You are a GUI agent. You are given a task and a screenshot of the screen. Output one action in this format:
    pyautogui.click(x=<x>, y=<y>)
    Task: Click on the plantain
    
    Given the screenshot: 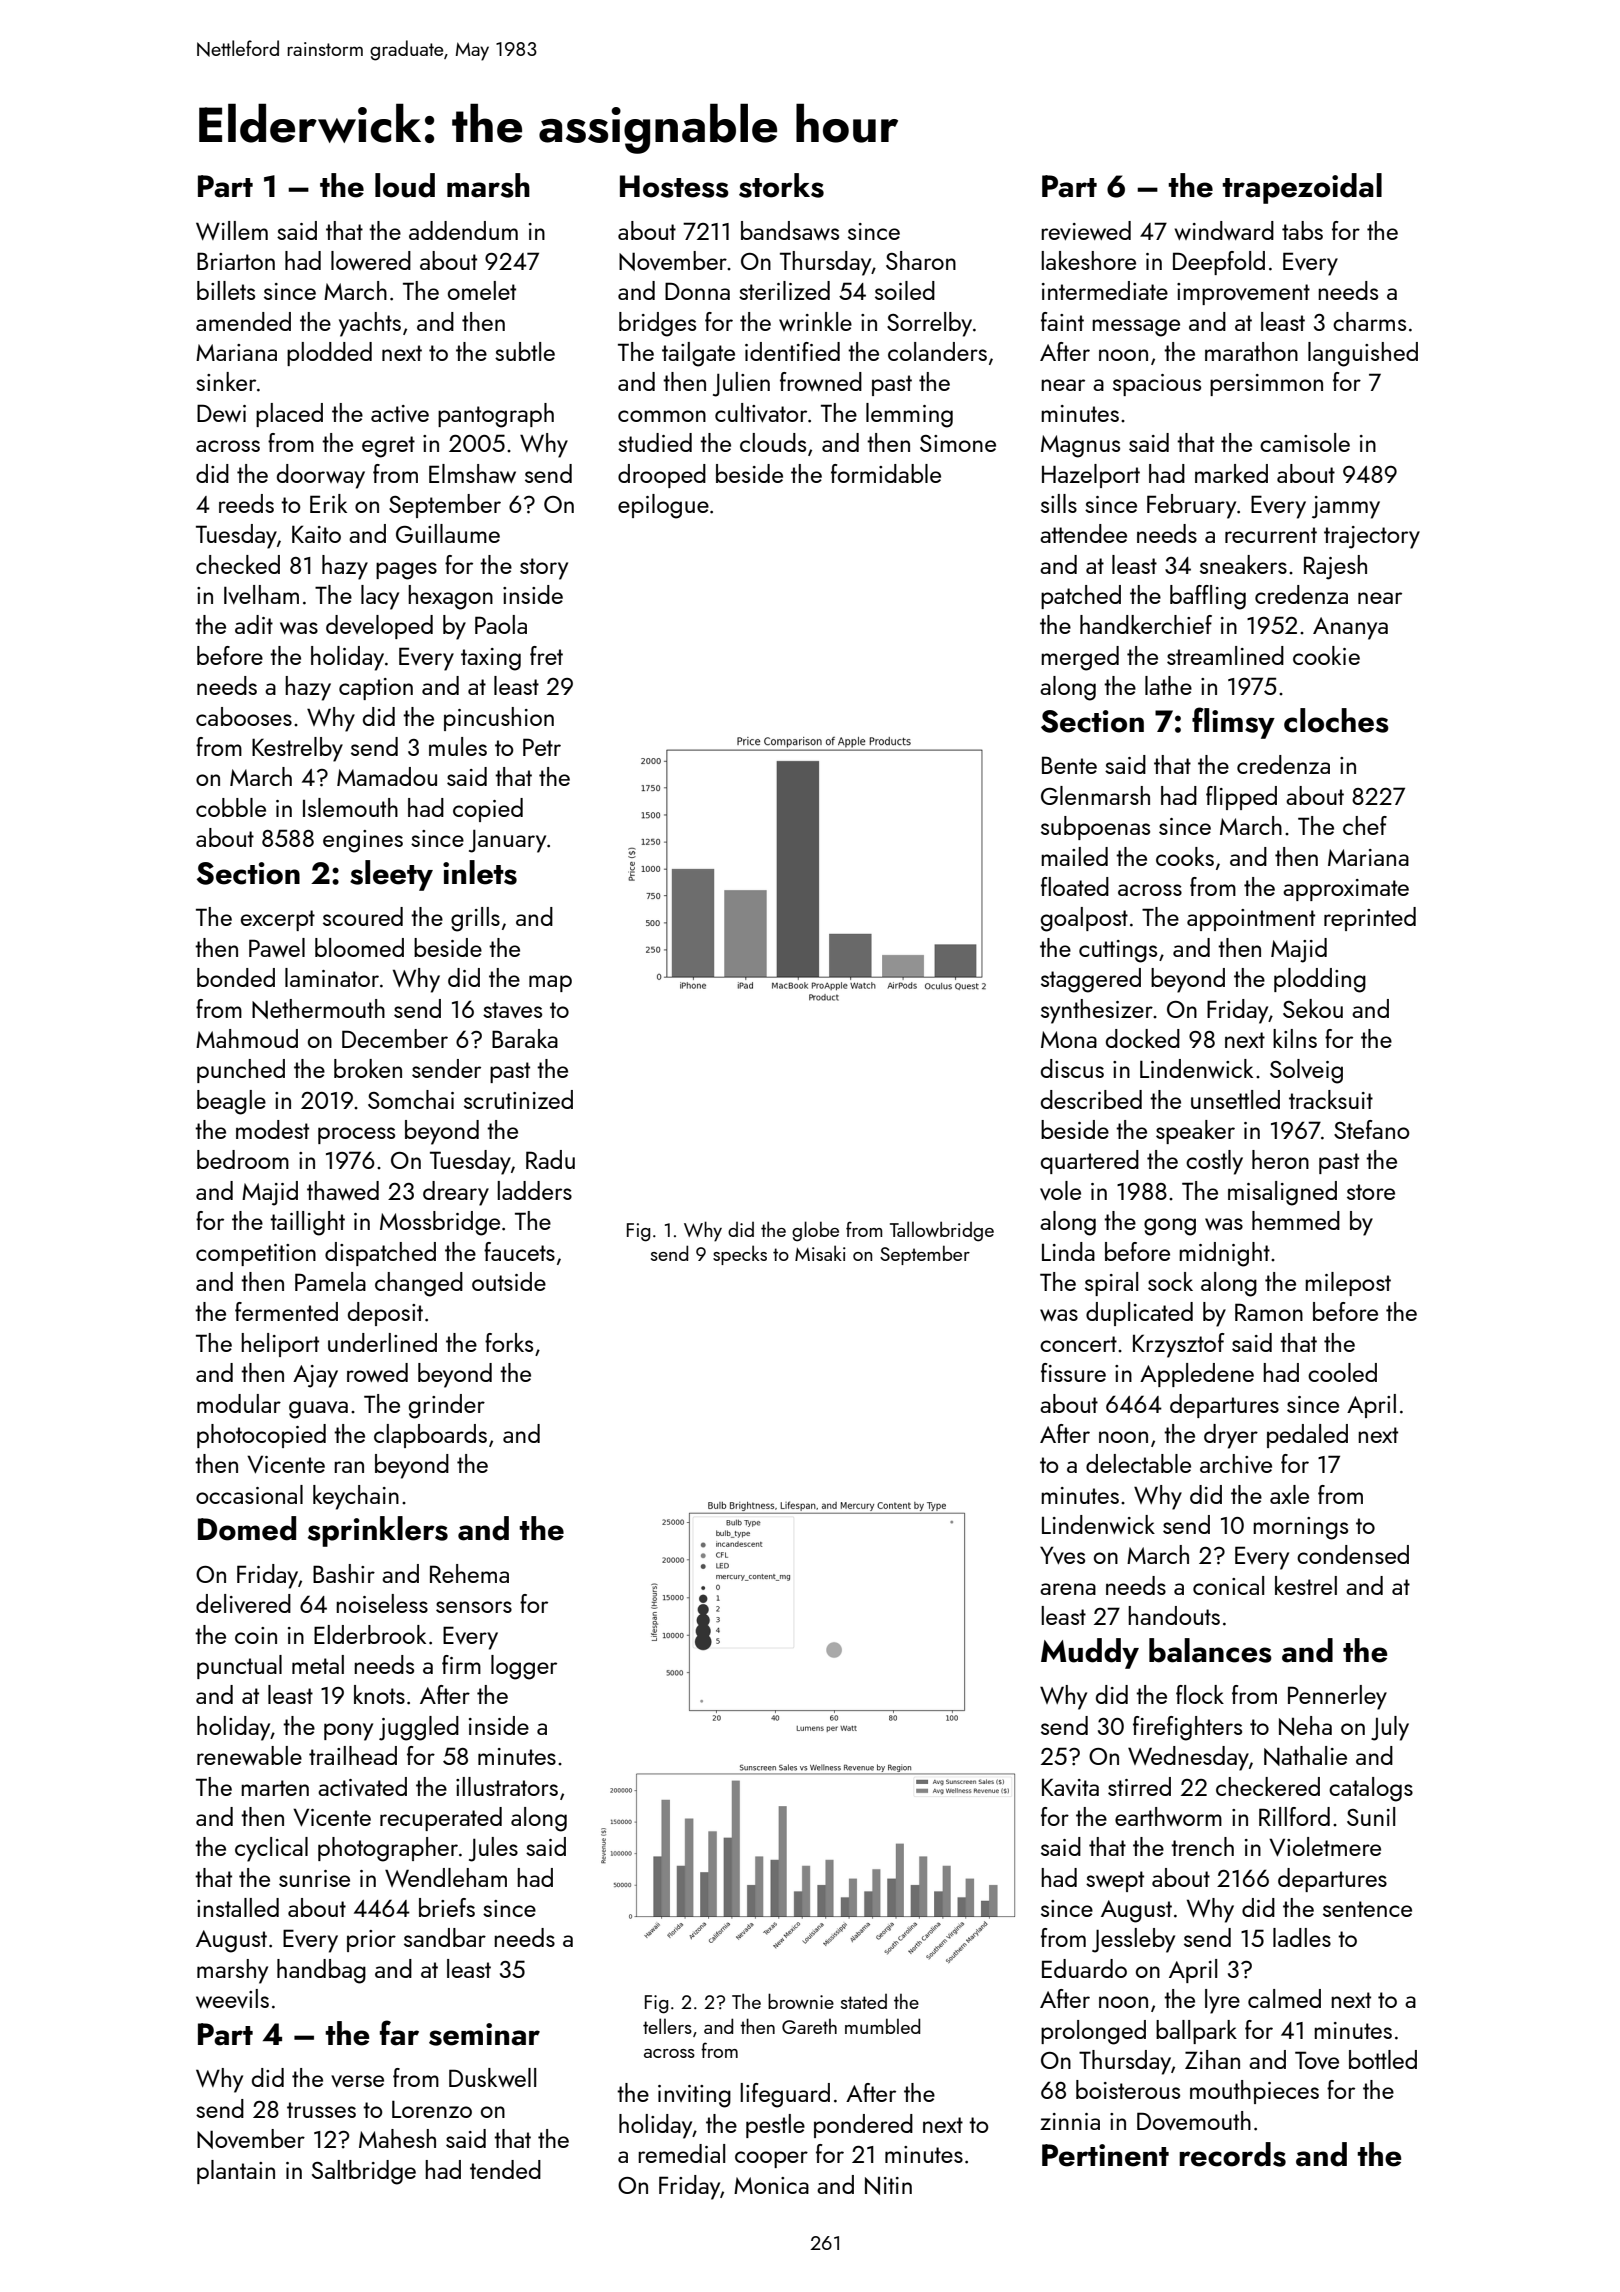 What is the action you would take?
    pyautogui.click(x=236, y=2172)
